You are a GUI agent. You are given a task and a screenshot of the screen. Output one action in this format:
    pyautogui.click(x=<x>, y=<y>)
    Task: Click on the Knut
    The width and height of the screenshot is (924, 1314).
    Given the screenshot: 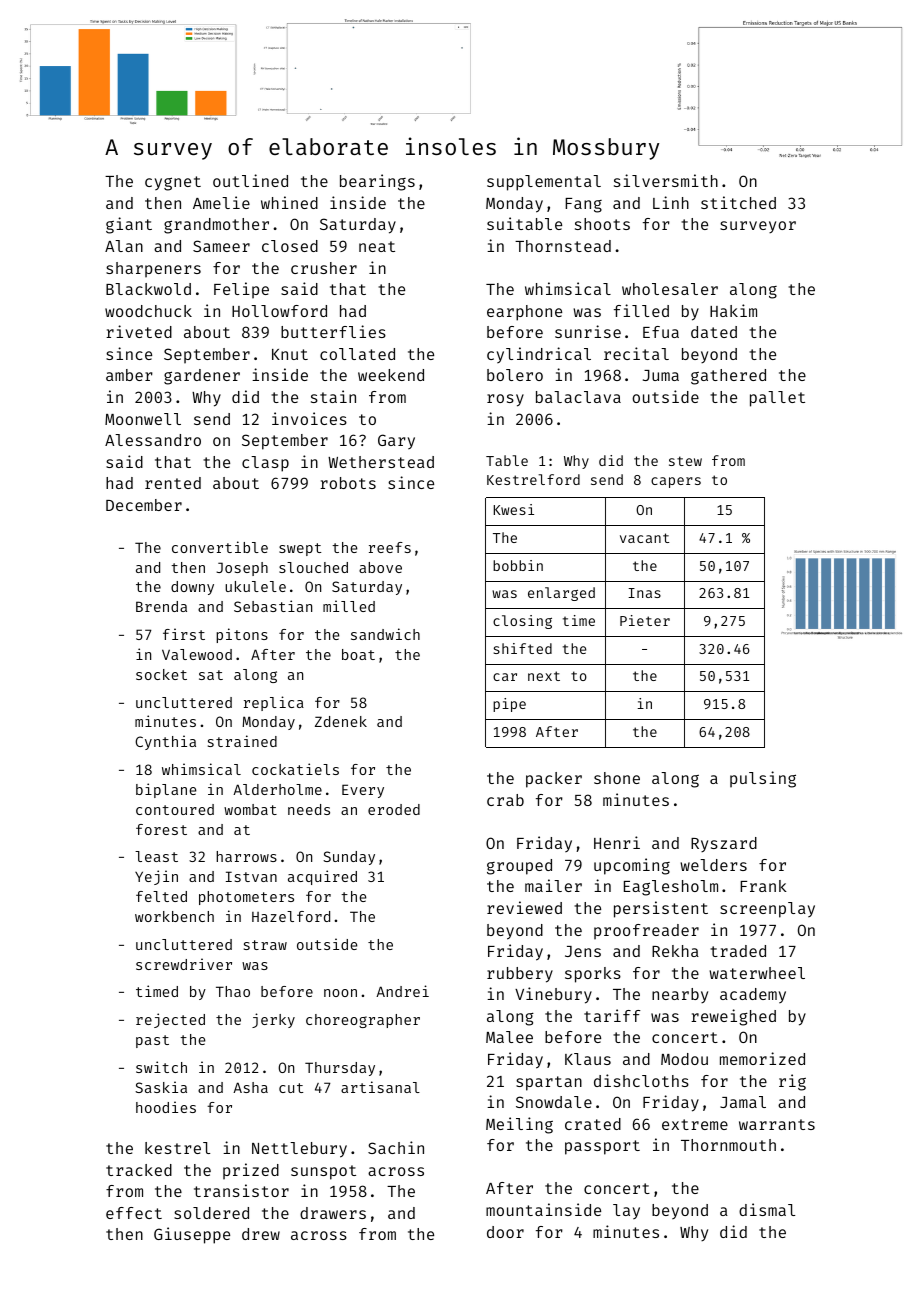 What is the action you would take?
    pyautogui.click(x=290, y=354)
